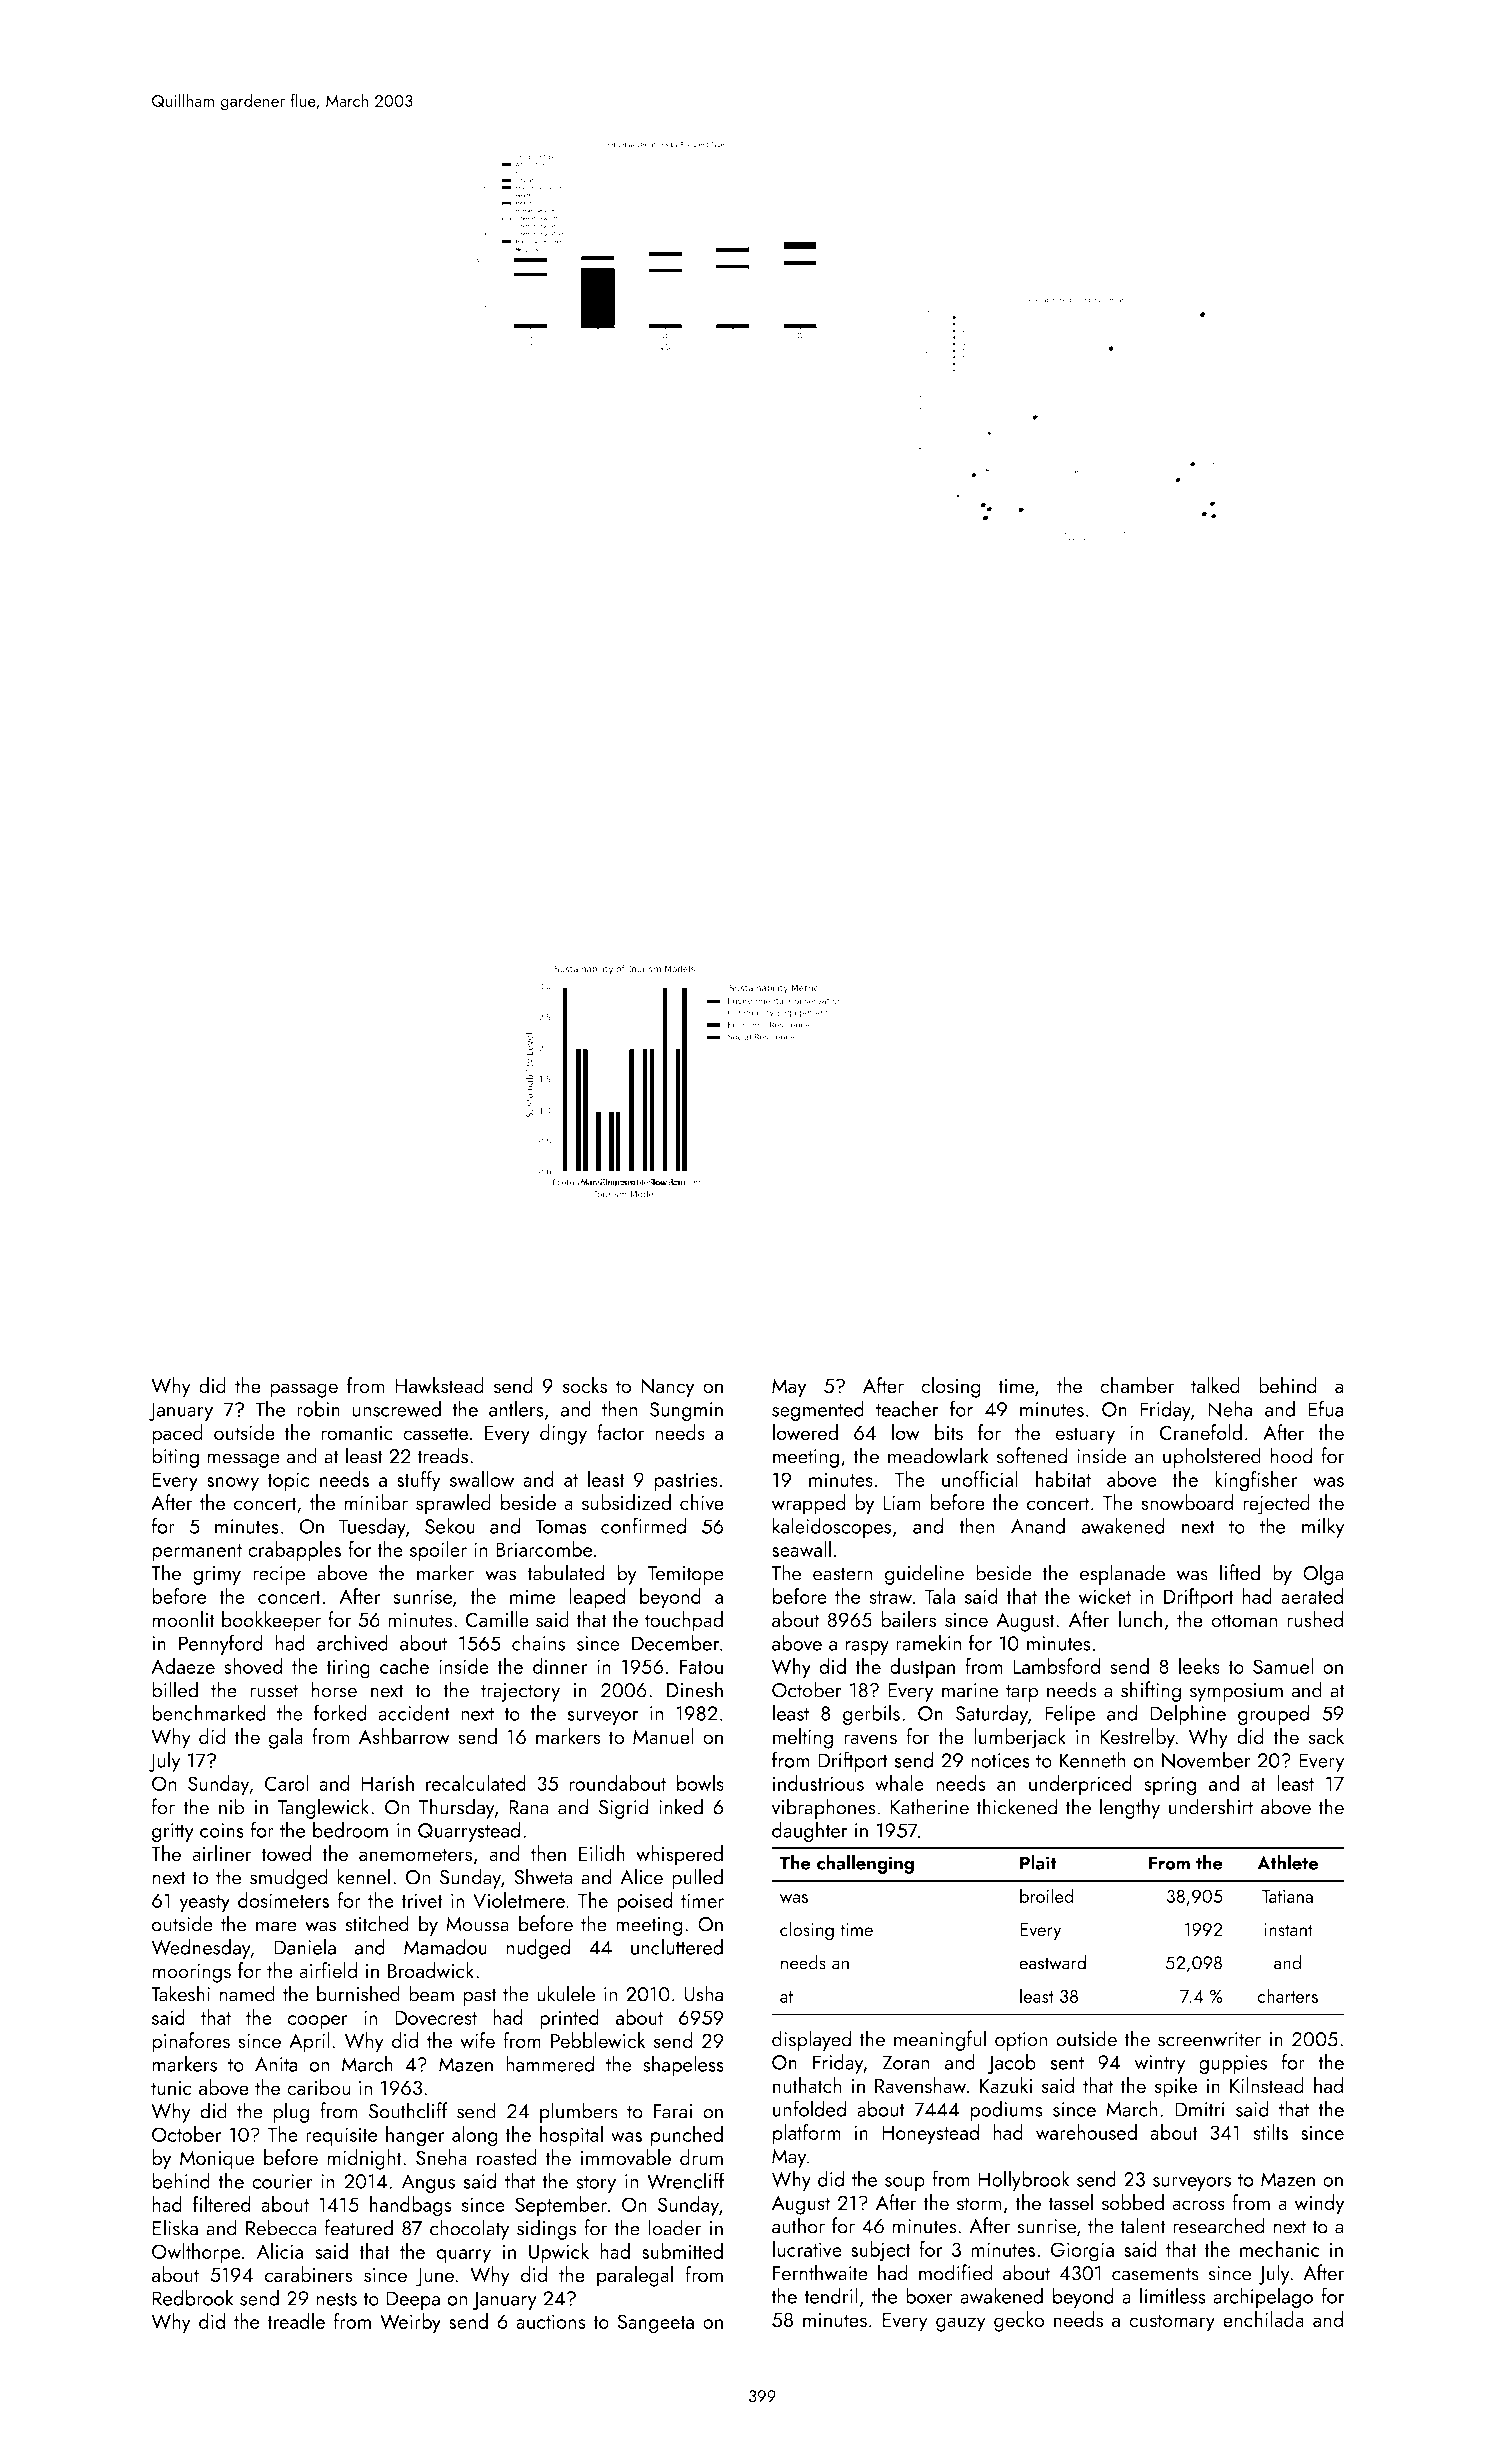 The height and width of the screenshot is (2464, 1496). What do you see at coordinates (1052, 1962) in the screenshot?
I see `eastward` at bounding box center [1052, 1962].
